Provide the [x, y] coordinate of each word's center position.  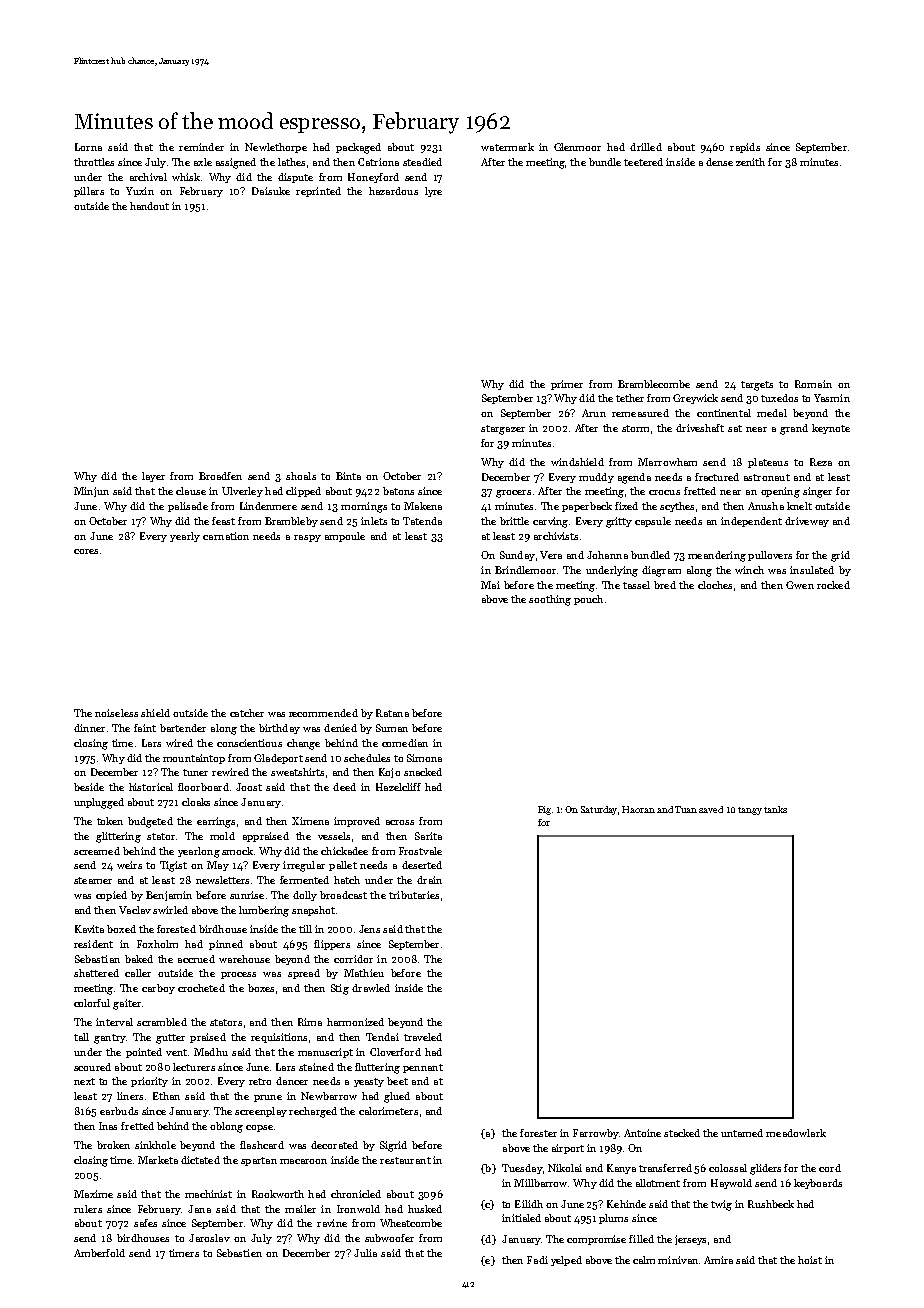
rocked [833, 585]
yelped [566, 1261]
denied [340, 728]
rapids [745, 148]
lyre [433, 192]
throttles [94, 162]
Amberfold [99, 1253]
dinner [89, 728]
